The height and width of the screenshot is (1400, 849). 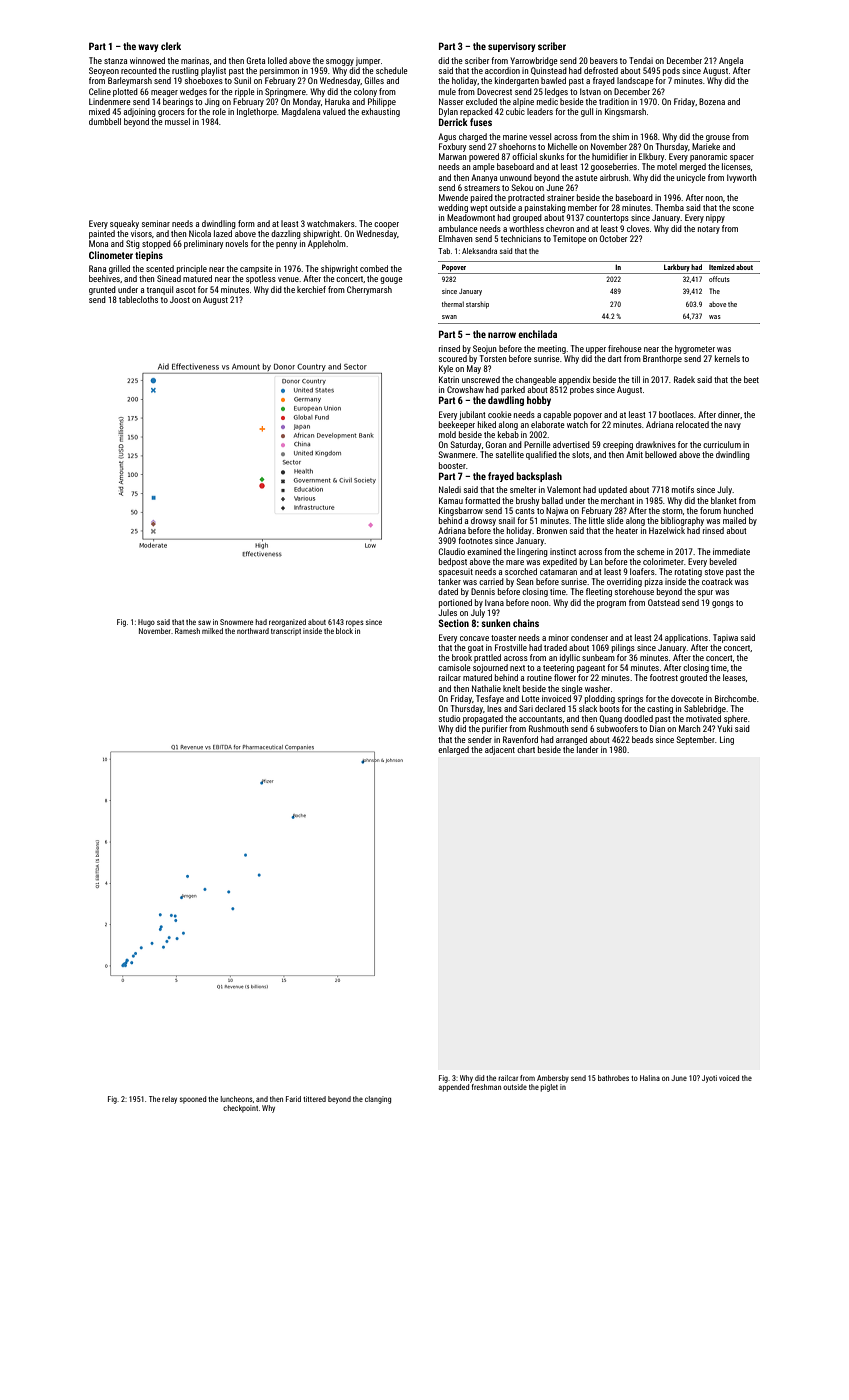 What do you see at coordinates (311, 289) in the screenshot?
I see `kerchief` at bounding box center [311, 289].
